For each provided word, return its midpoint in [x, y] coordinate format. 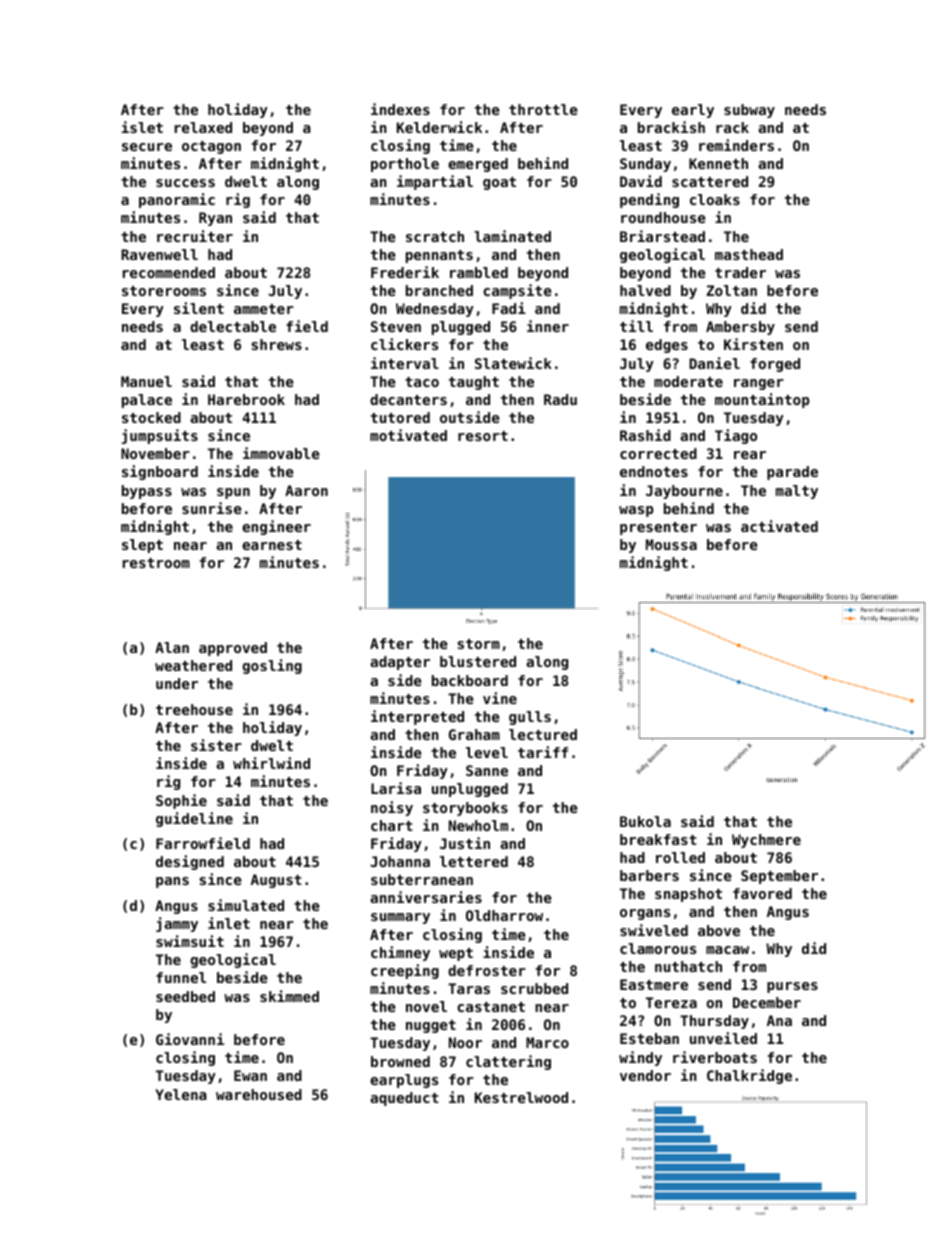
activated [779, 526]
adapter [400, 663]
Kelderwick [439, 127]
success [185, 183]
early [693, 111]
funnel [181, 977]
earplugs [404, 1081]
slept [142, 546]
